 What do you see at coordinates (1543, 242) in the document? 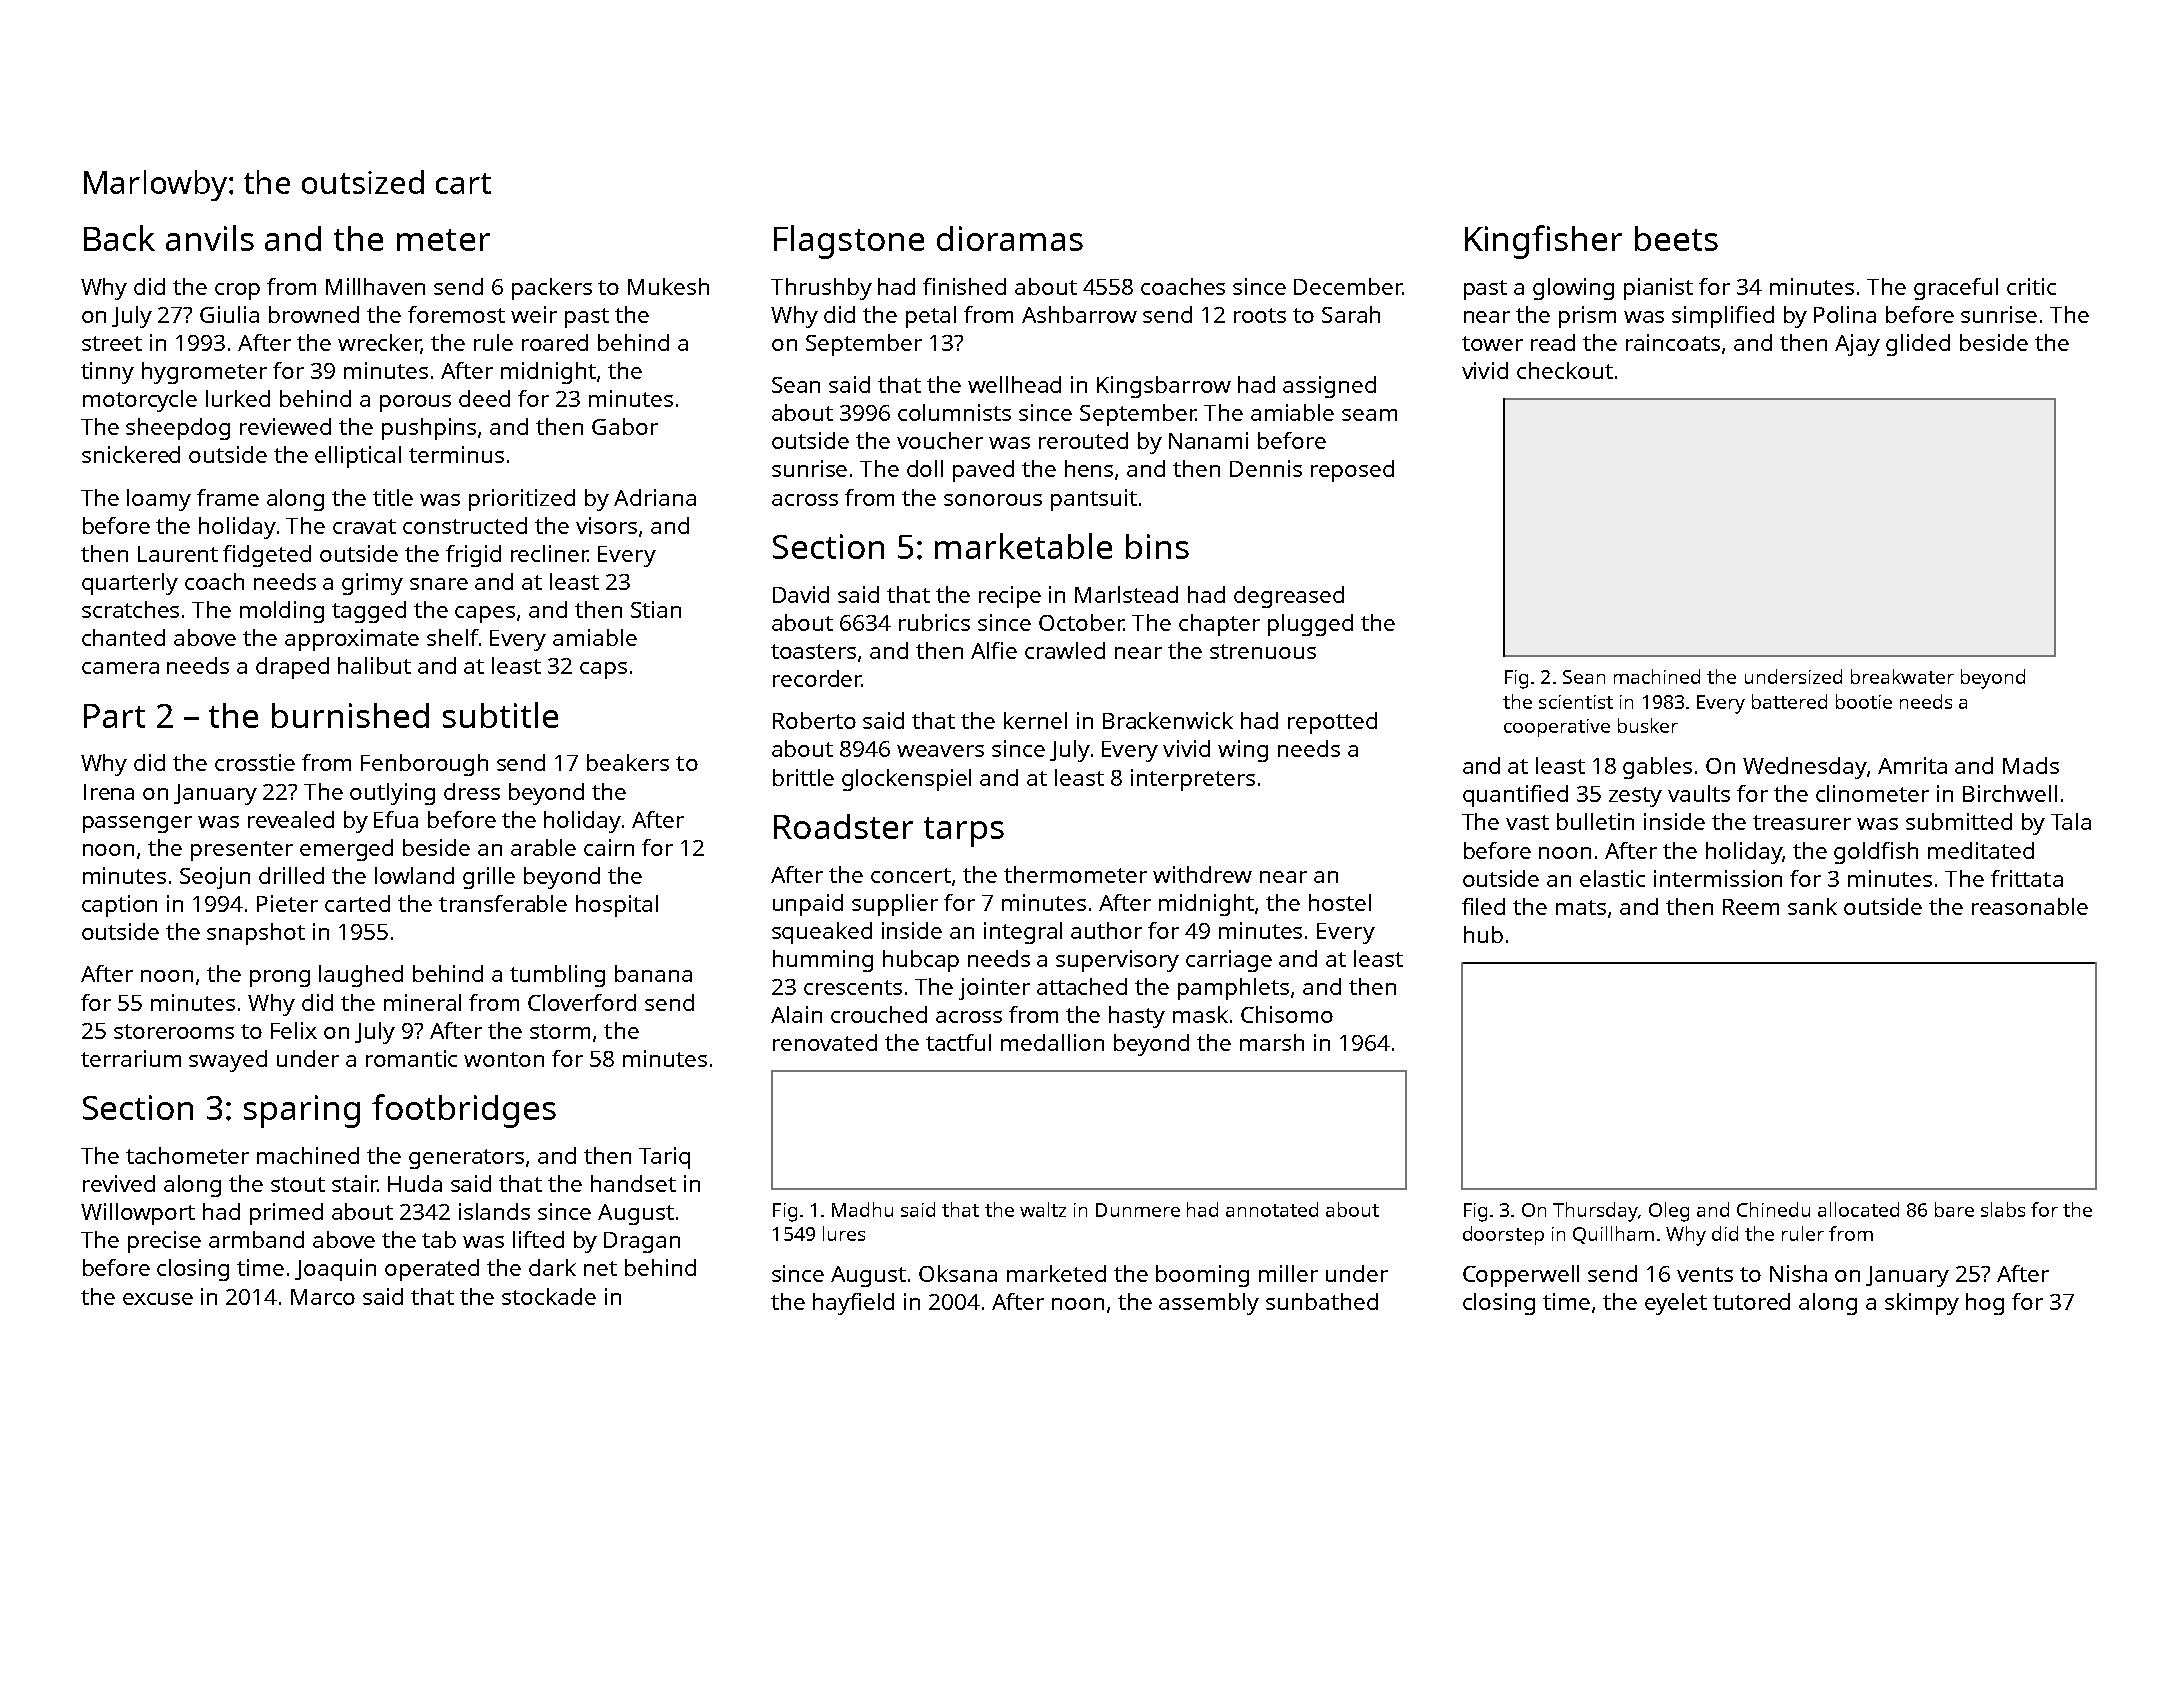
I see `Kingfisher` at bounding box center [1543, 242].
